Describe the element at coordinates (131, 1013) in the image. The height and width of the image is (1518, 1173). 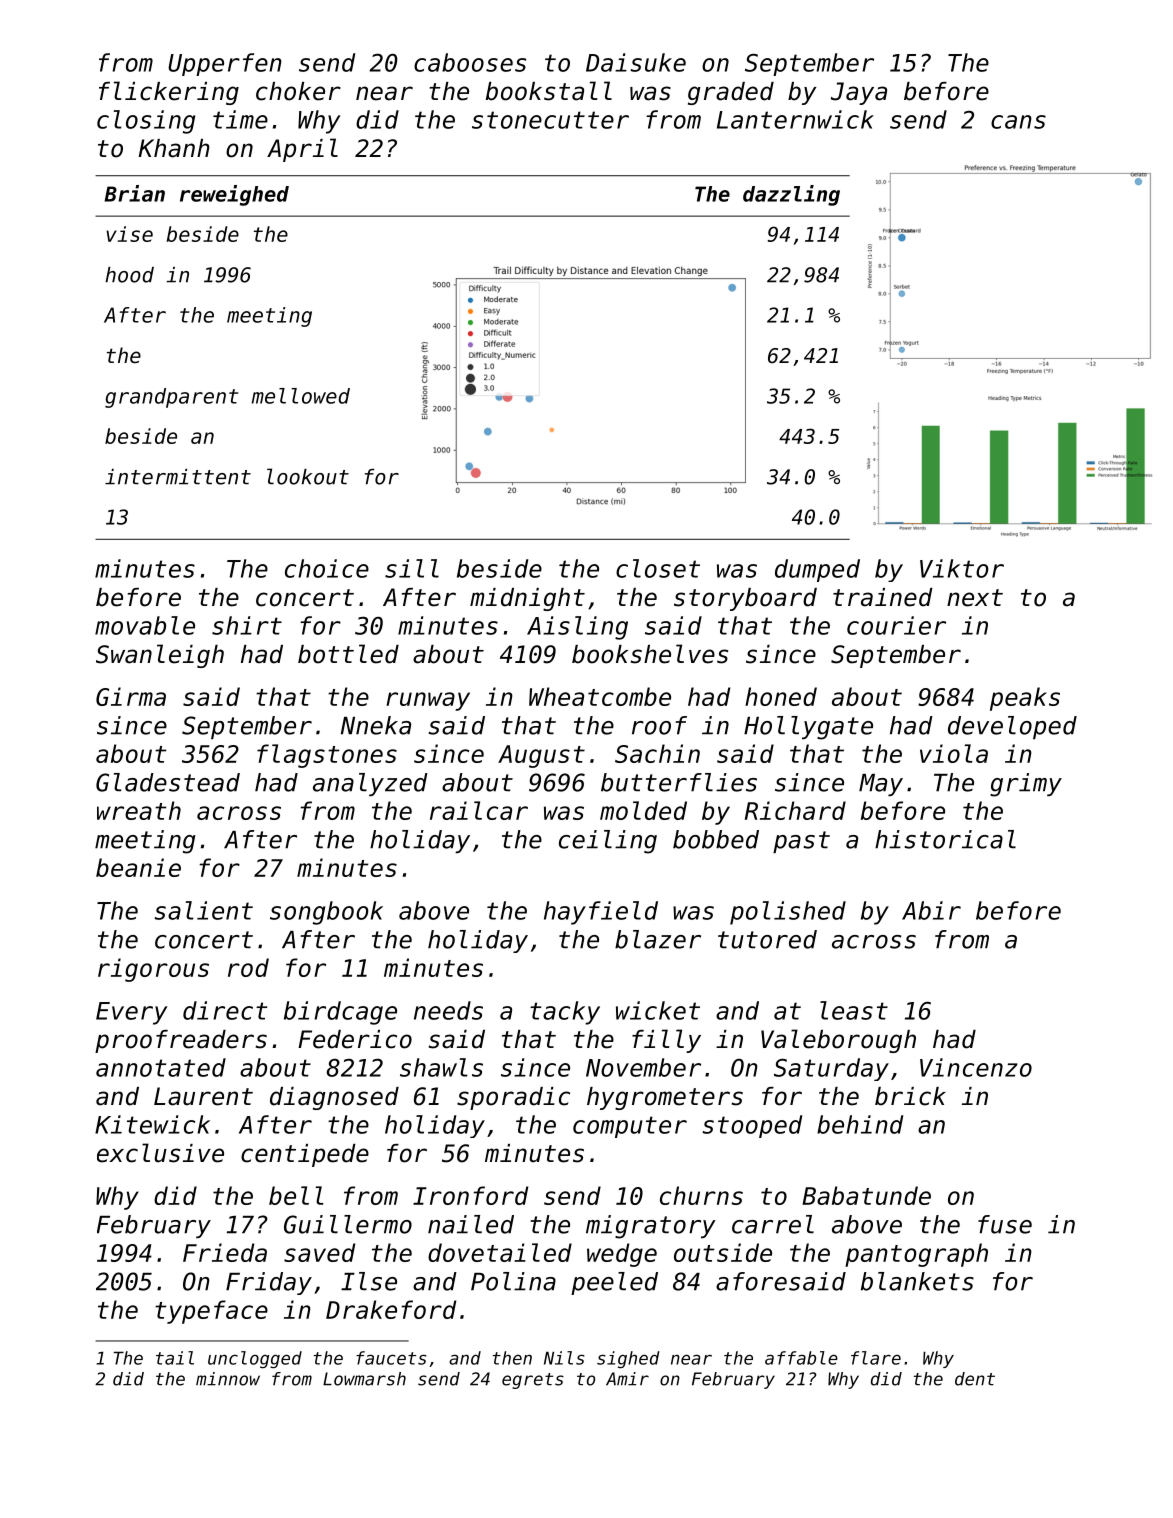
I see `Every` at that location.
